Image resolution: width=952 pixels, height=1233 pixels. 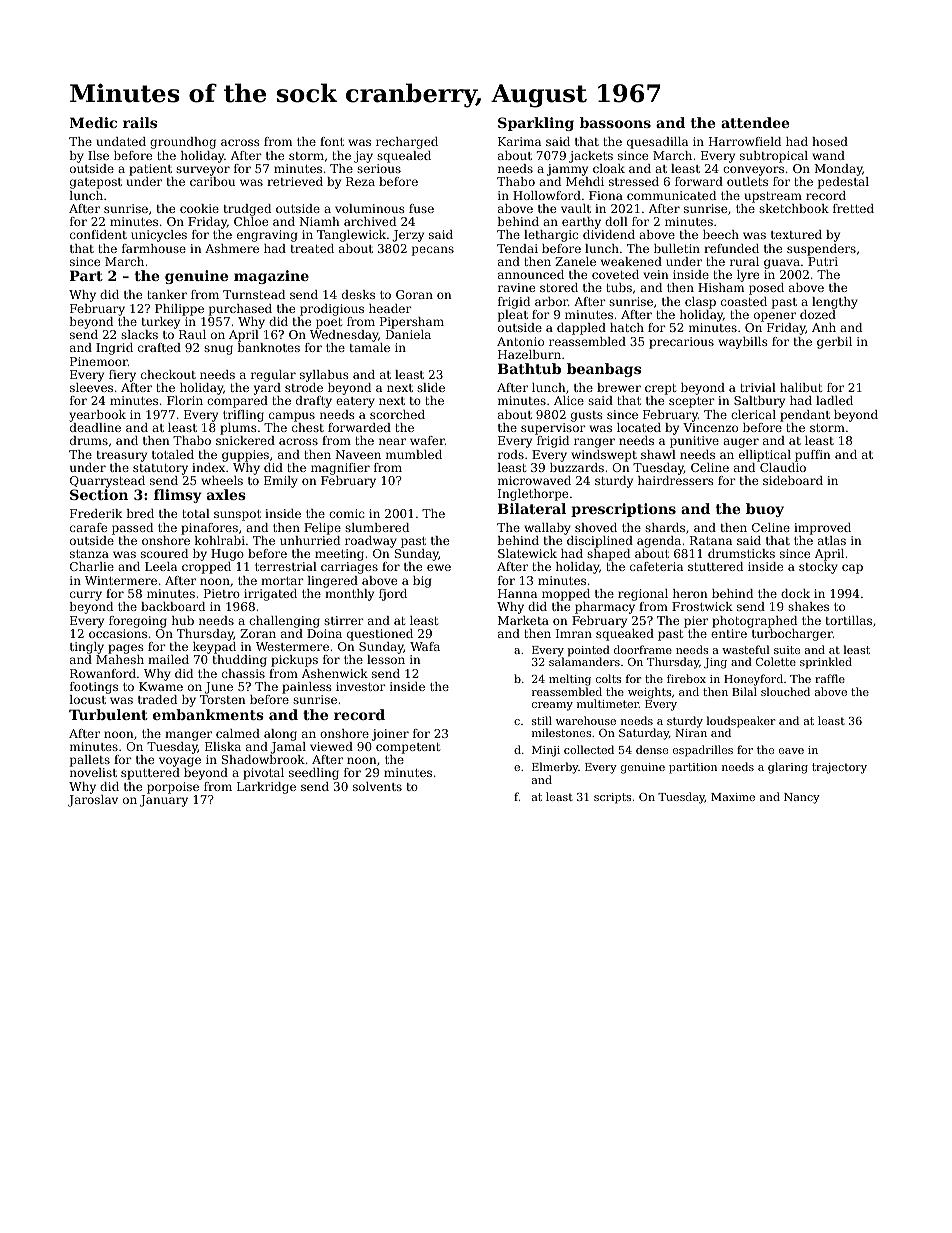 What do you see at coordinates (386, 659) in the image?
I see `lesson` at bounding box center [386, 659].
